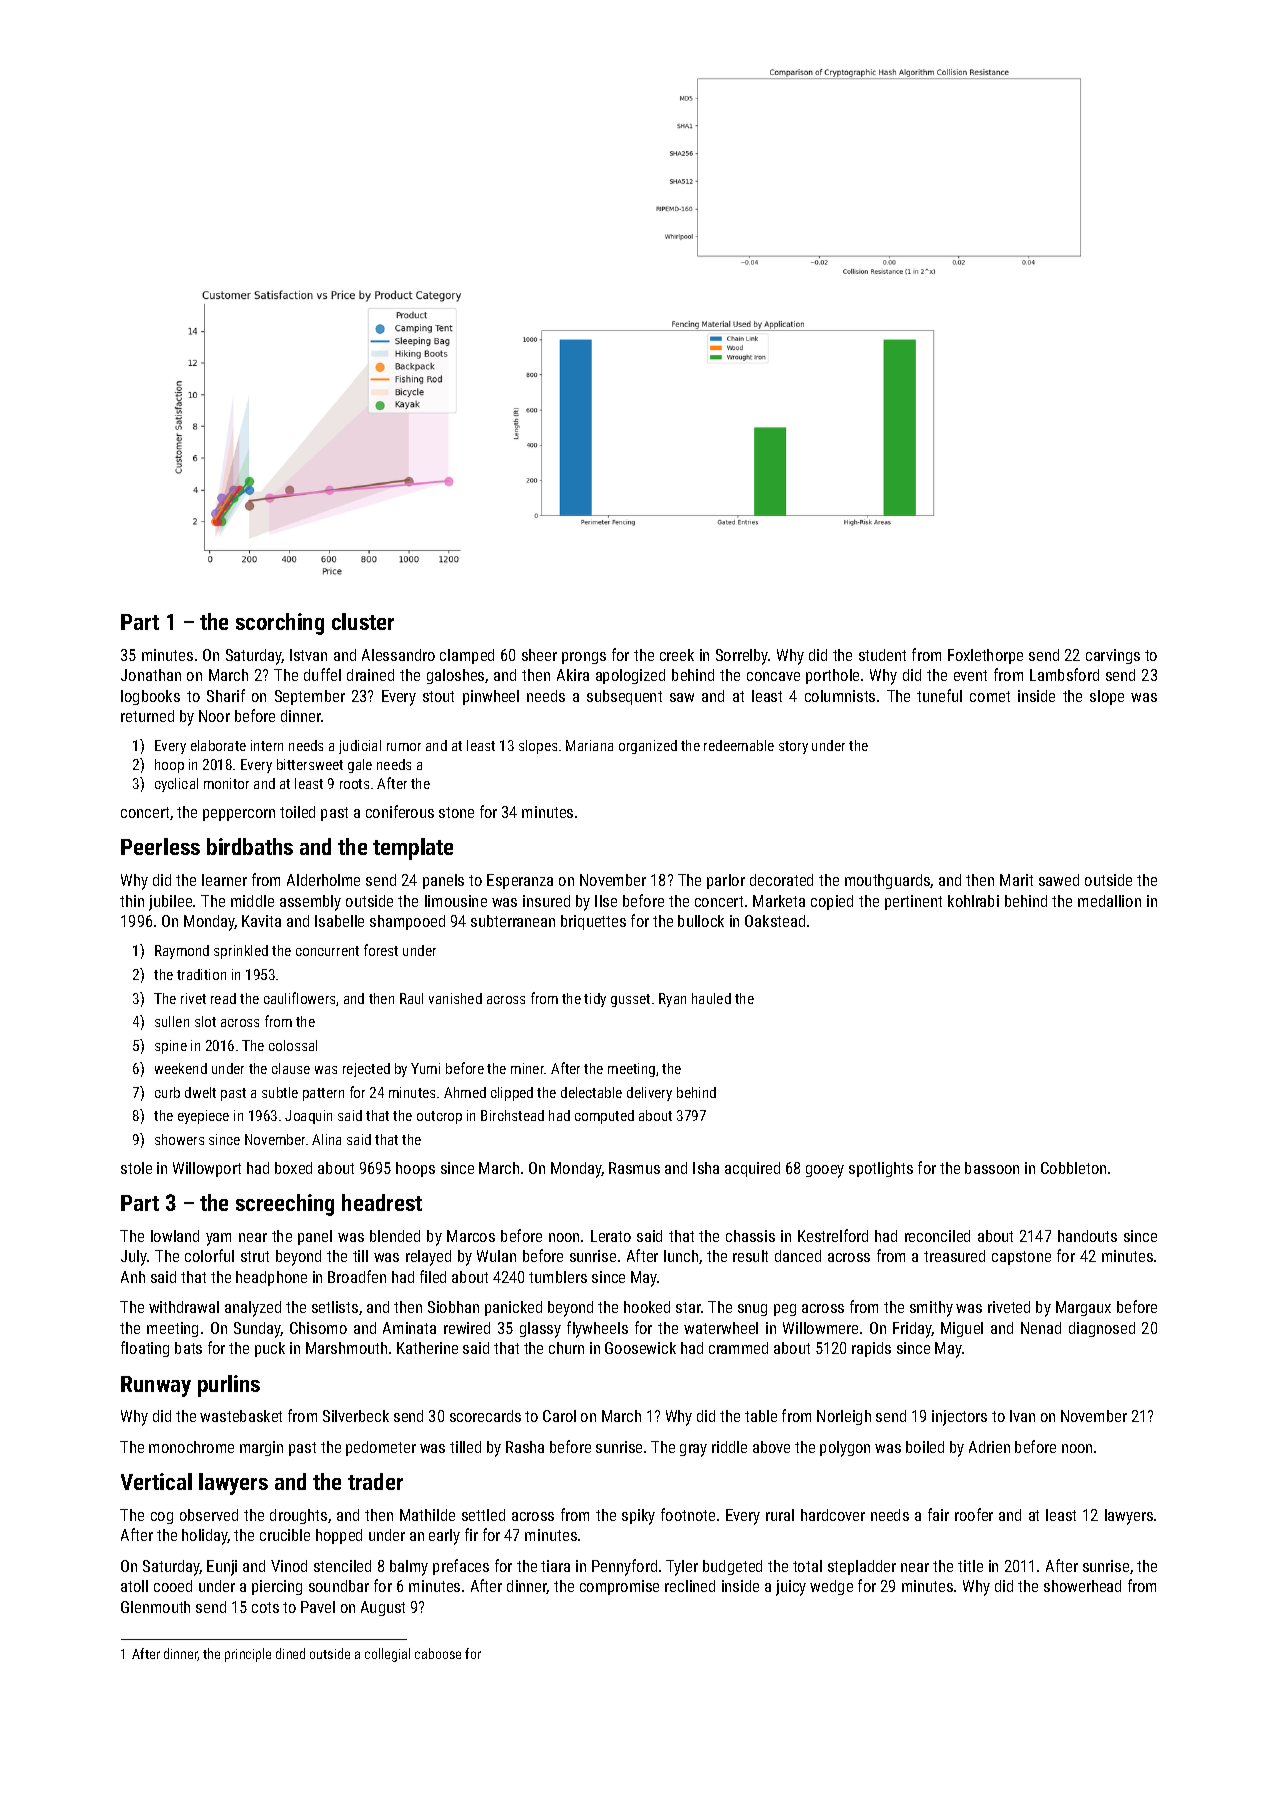 The width and height of the document is (1279, 1809). What do you see at coordinates (191, 1447) in the document?
I see `monochrome` at bounding box center [191, 1447].
